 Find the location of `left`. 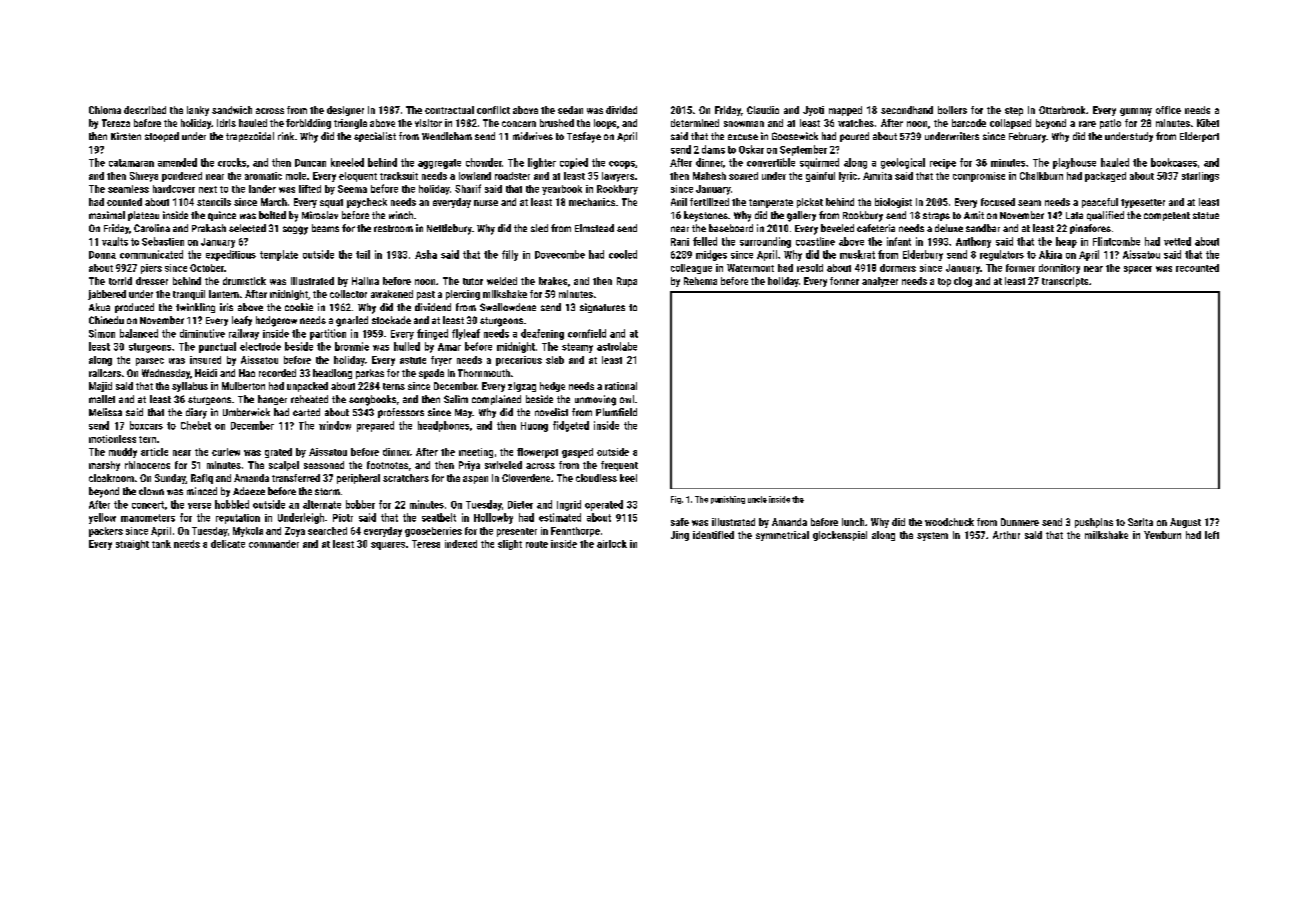

left is located at coordinates (1212, 535).
